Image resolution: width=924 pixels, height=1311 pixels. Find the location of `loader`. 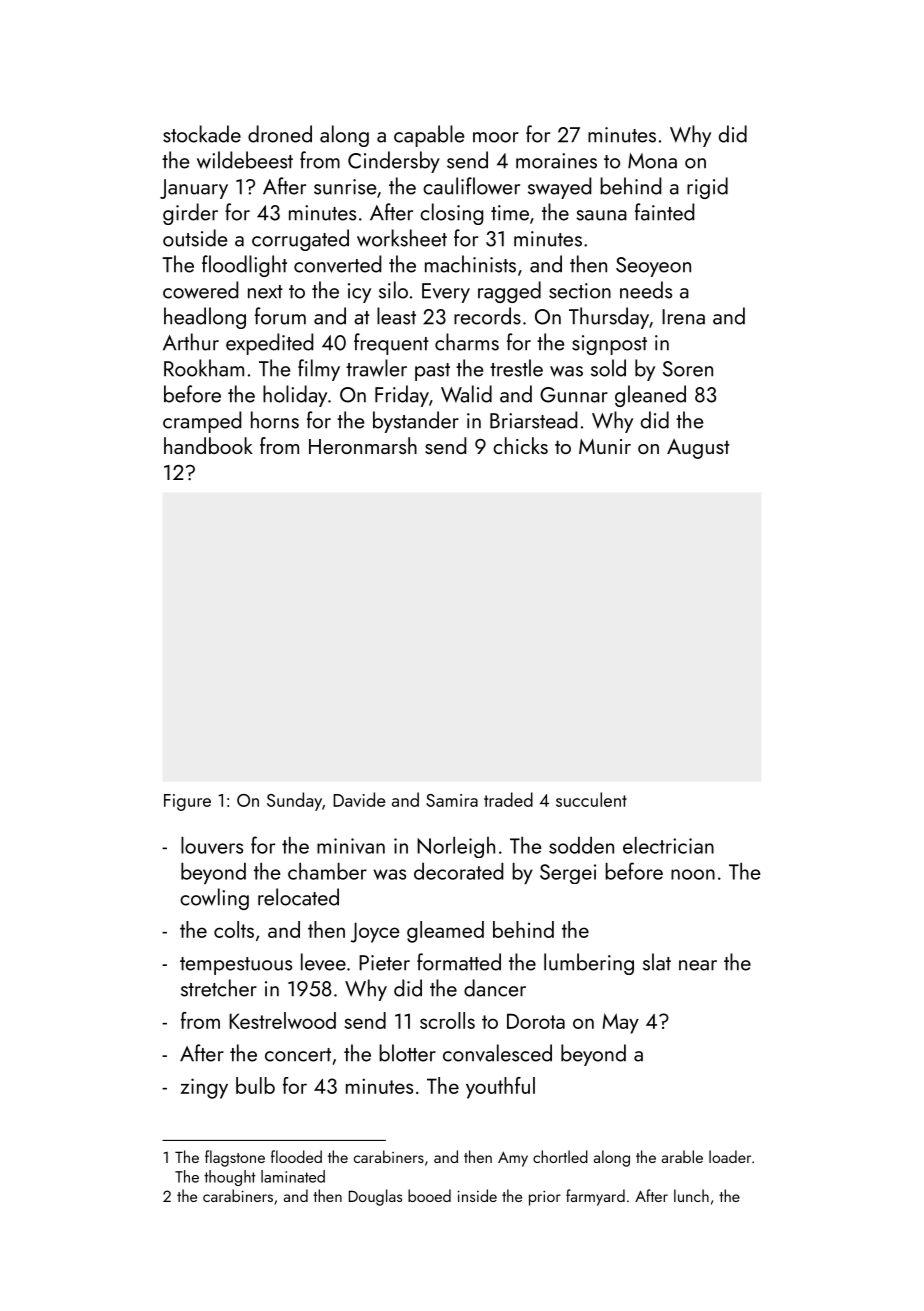

loader is located at coordinates (730, 1156).
